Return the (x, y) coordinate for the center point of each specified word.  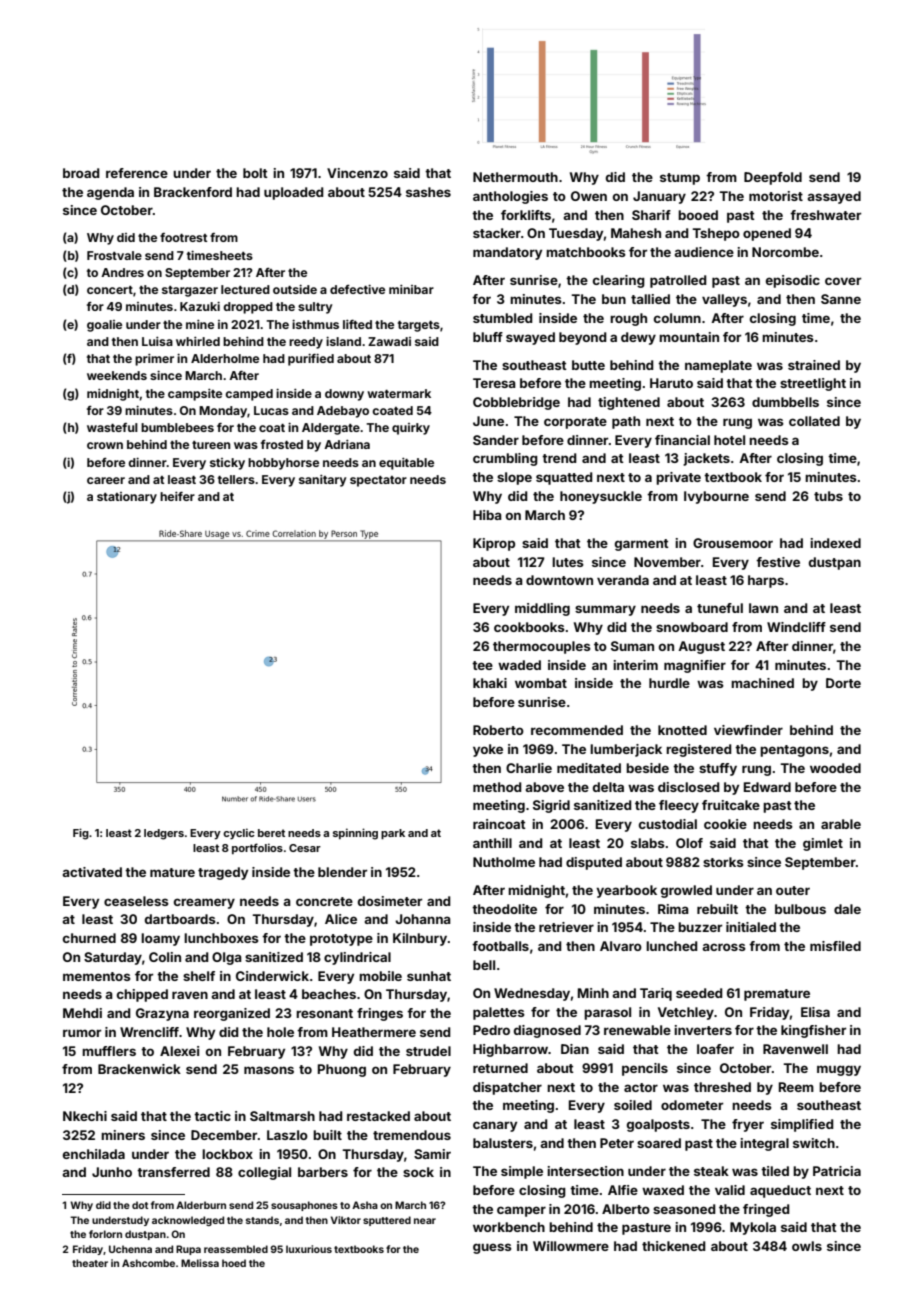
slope (514, 478)
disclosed (689, 787)
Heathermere (374, 1032)
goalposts (658, 1125)
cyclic (239, 834)
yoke (488, 750)
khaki (490, 683)
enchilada (94, 1154)
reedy (306, 343)
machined (762, 683)
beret (271, 833)
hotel (729, 440)
